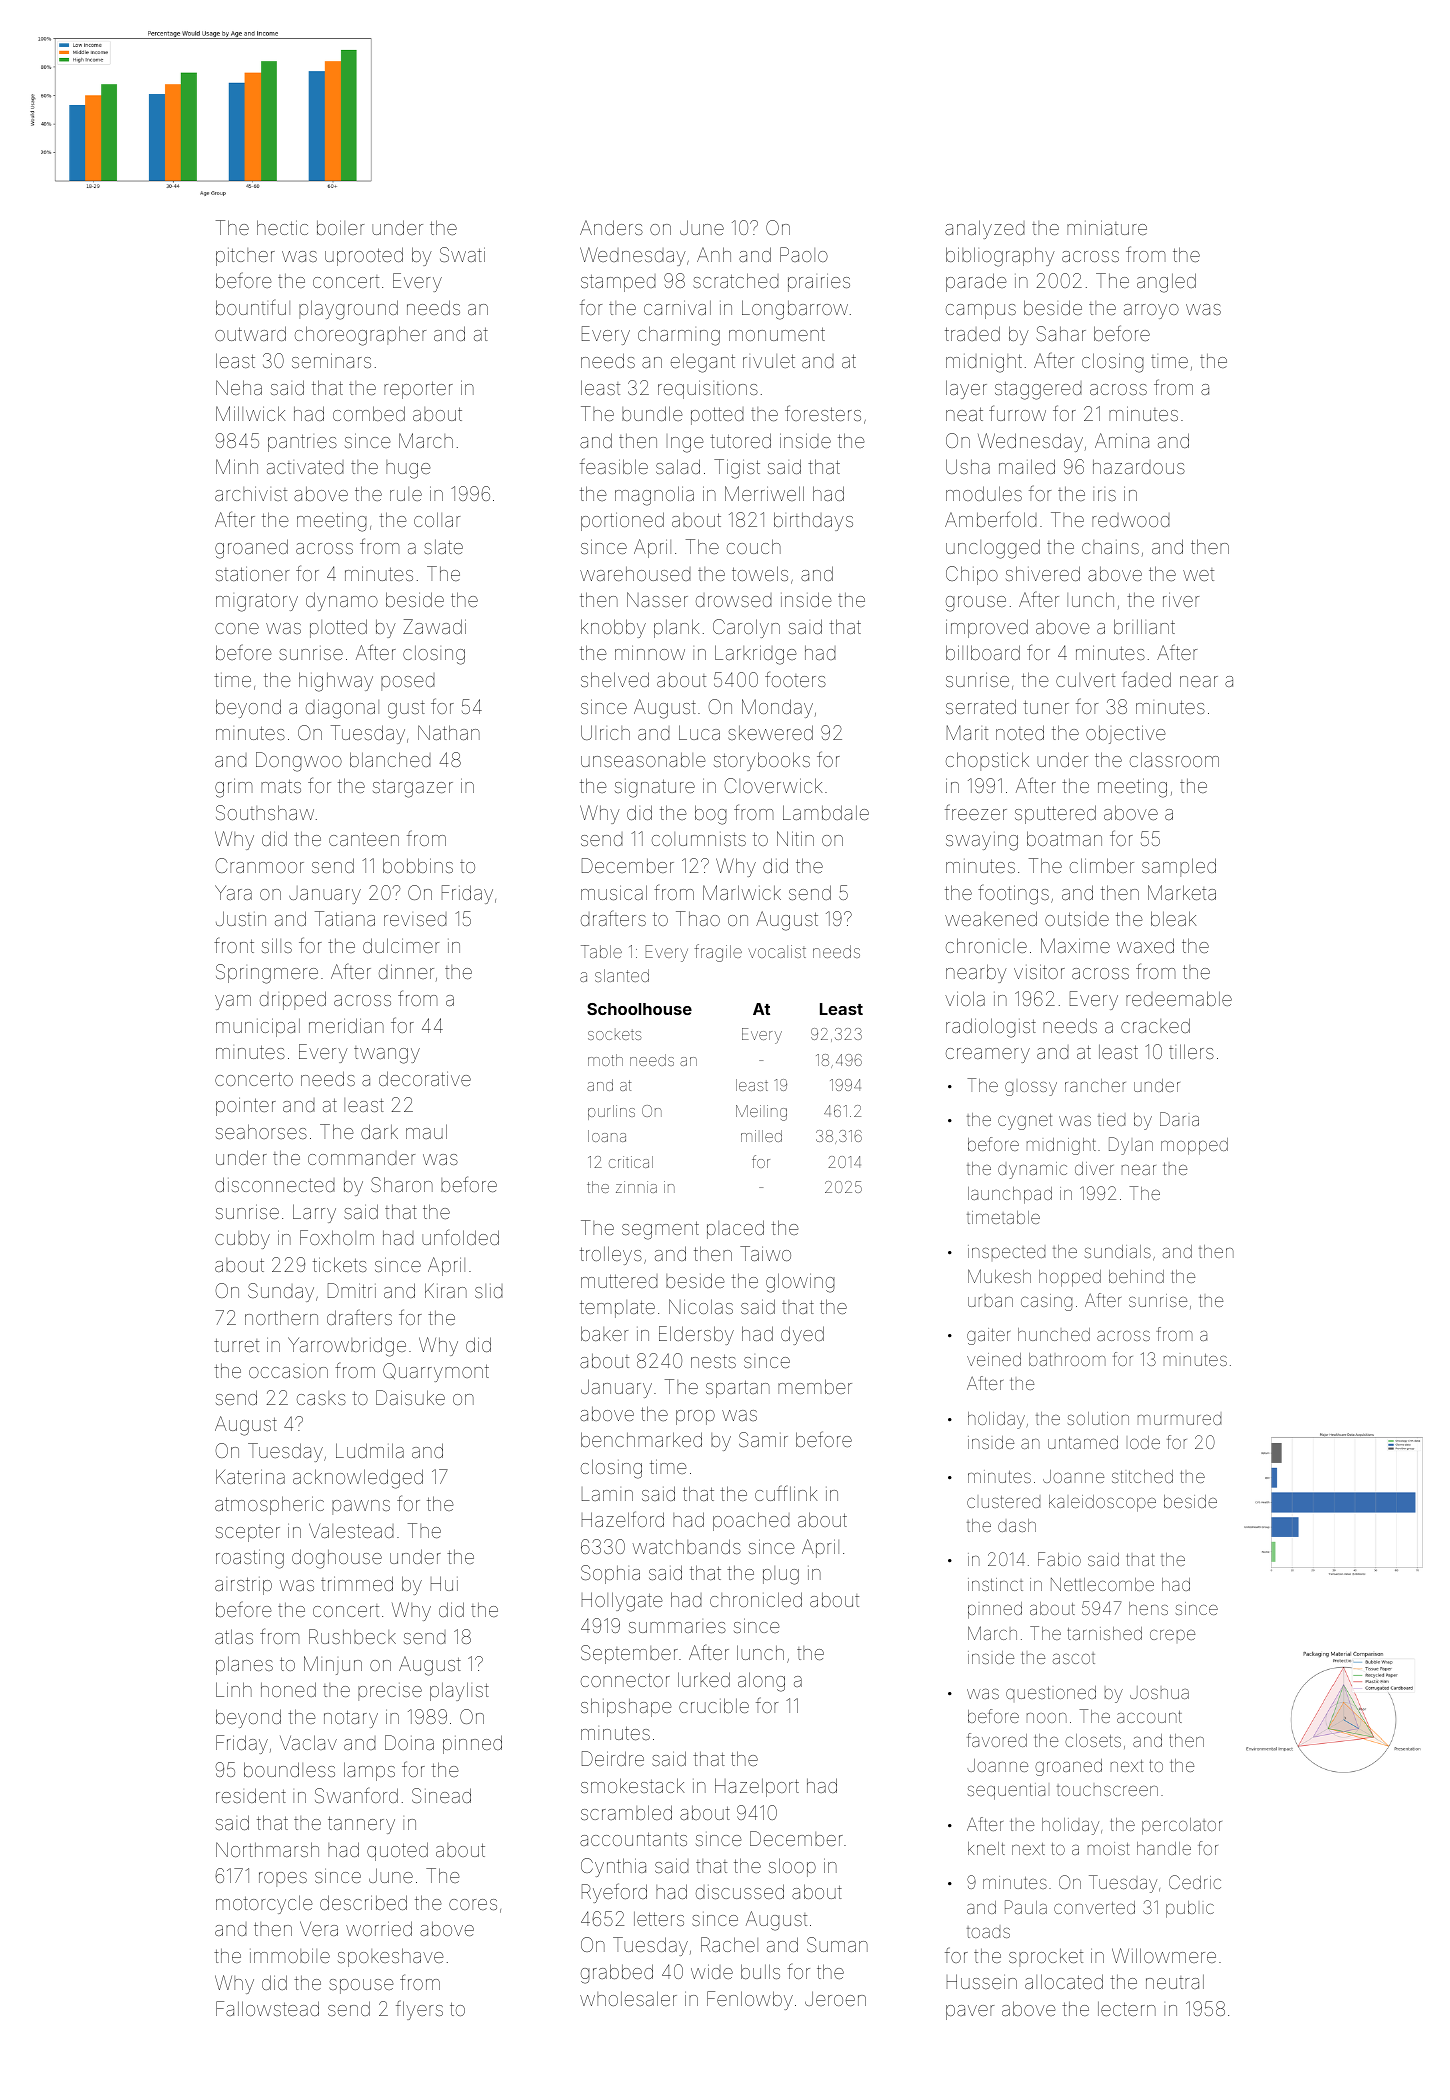 The image size is (1450, 2100). Describe the element at coordinates (994, 1359) in the screenshot. I see `veined` at that location.
